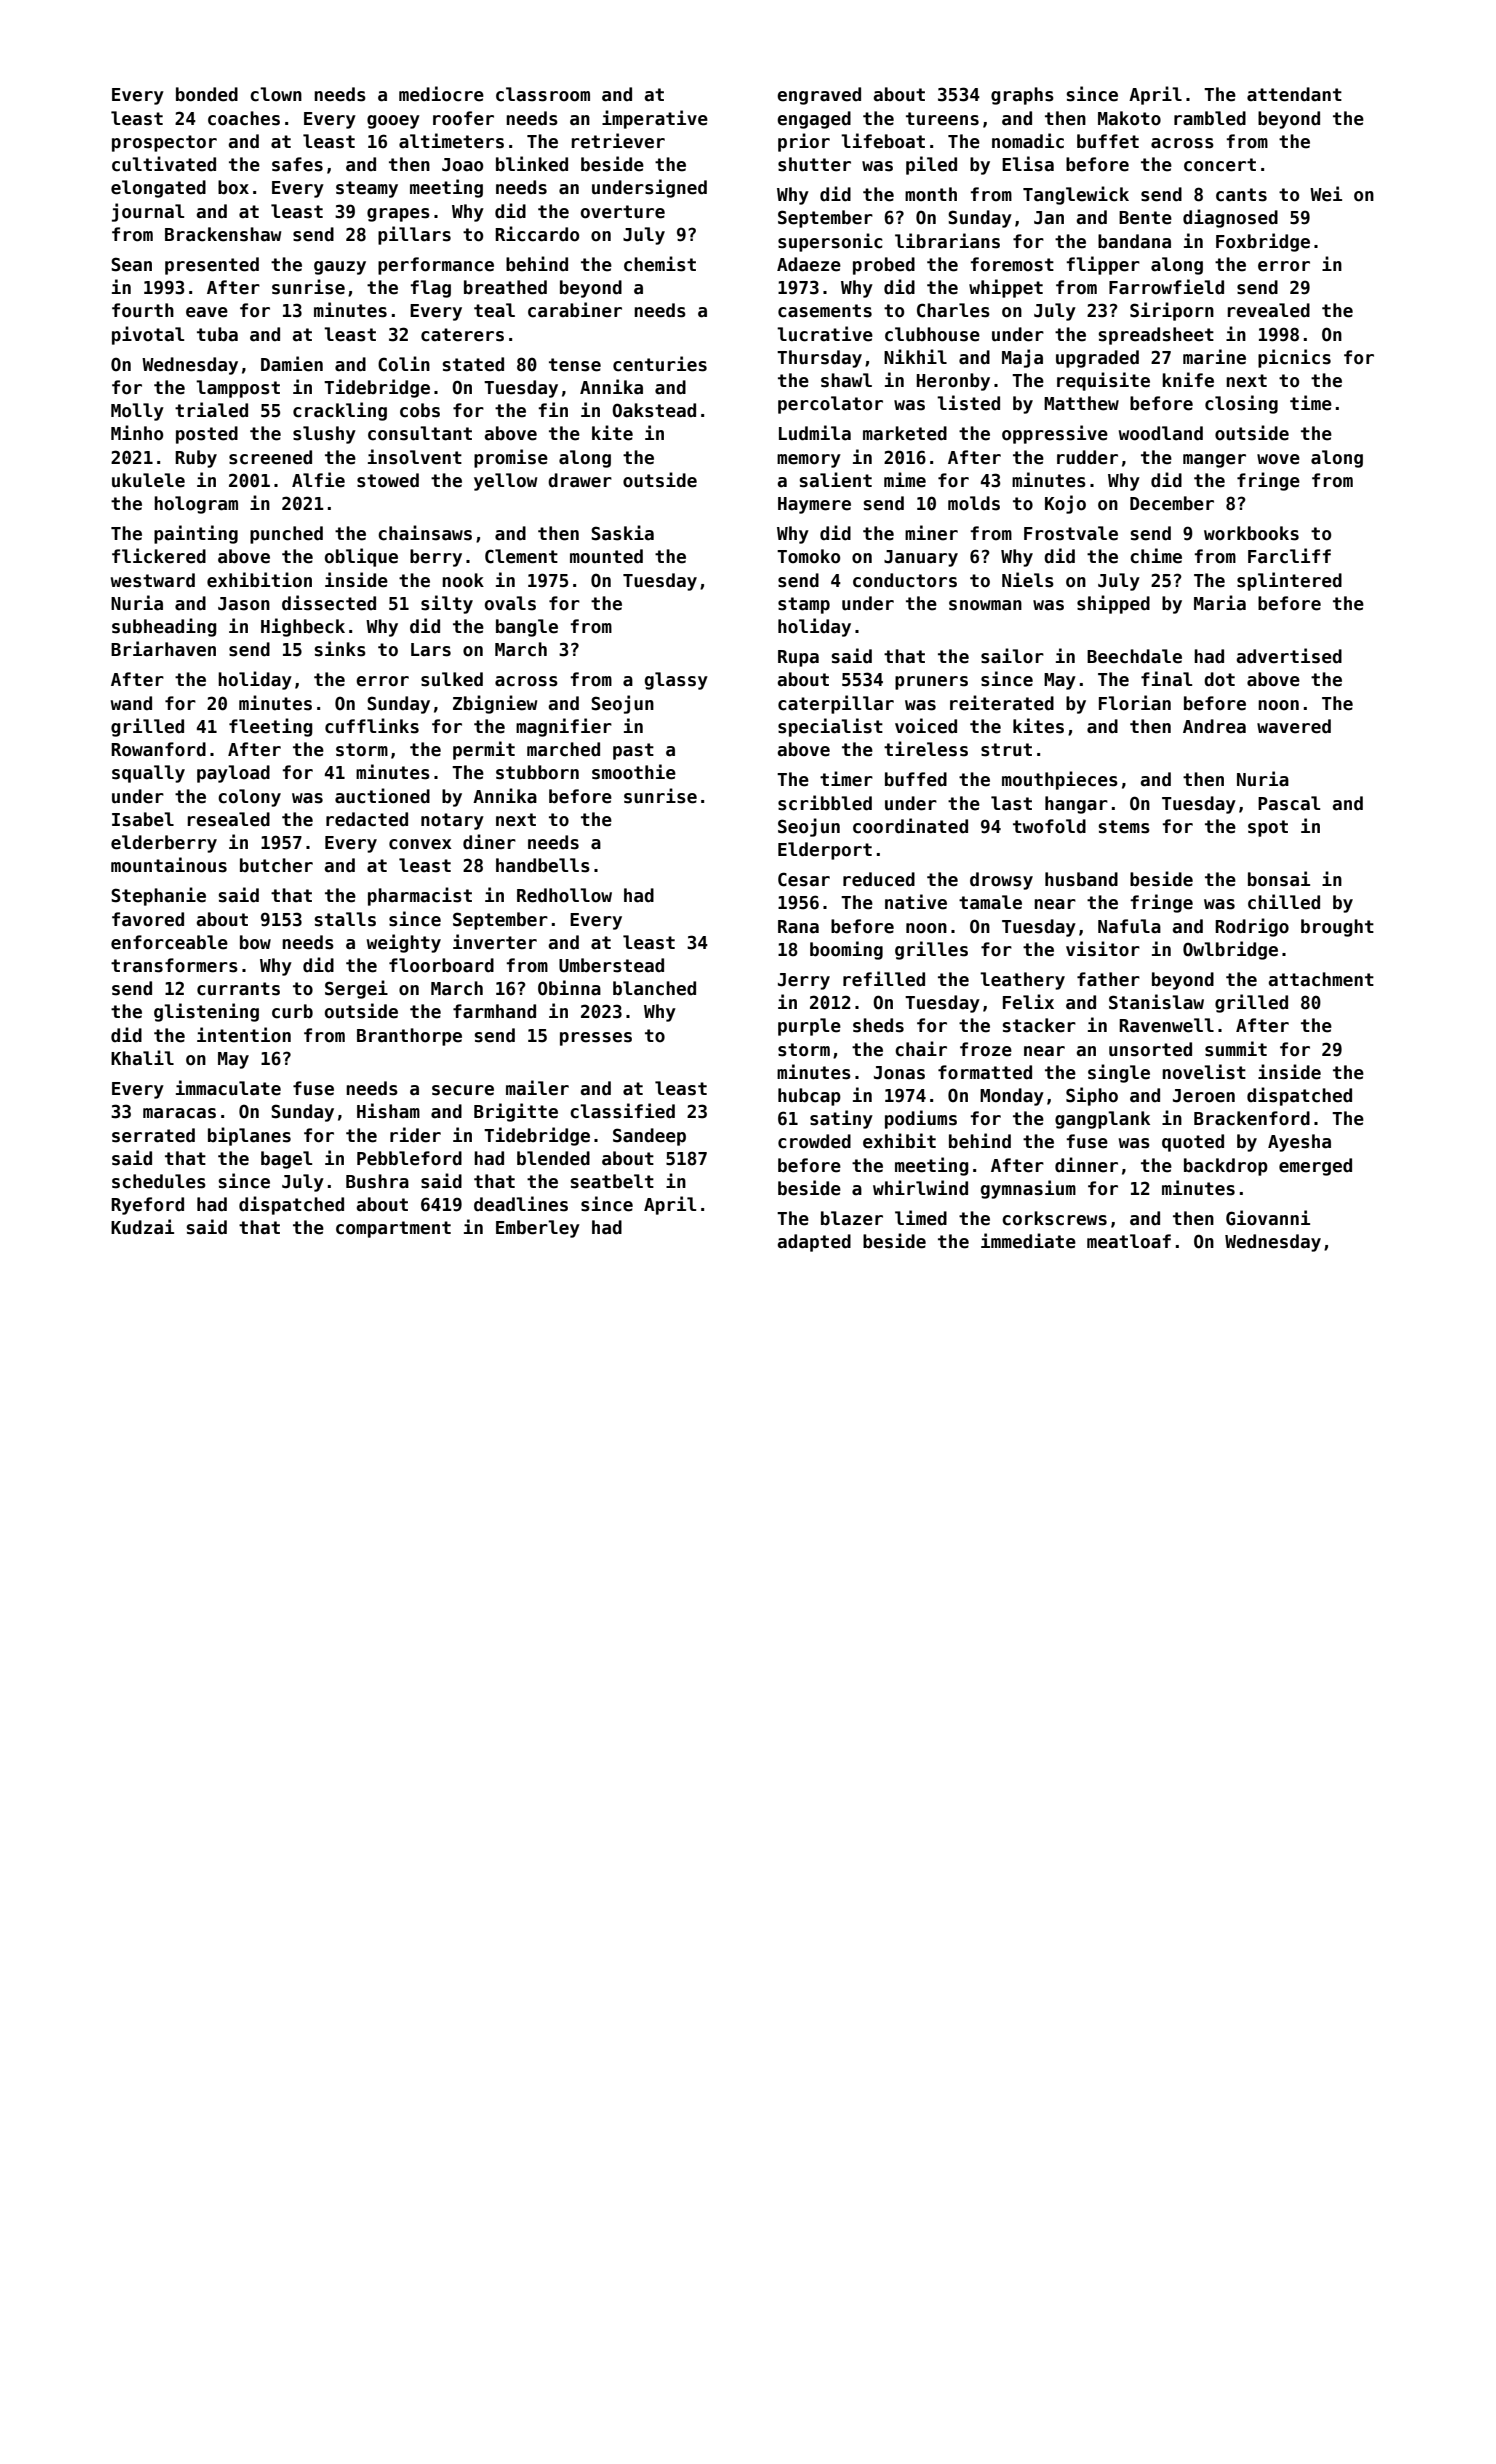 The image size is (1496, 2464). Describe the element at coordinates (804, 879) in the page. I see `Cesar` at that location.
